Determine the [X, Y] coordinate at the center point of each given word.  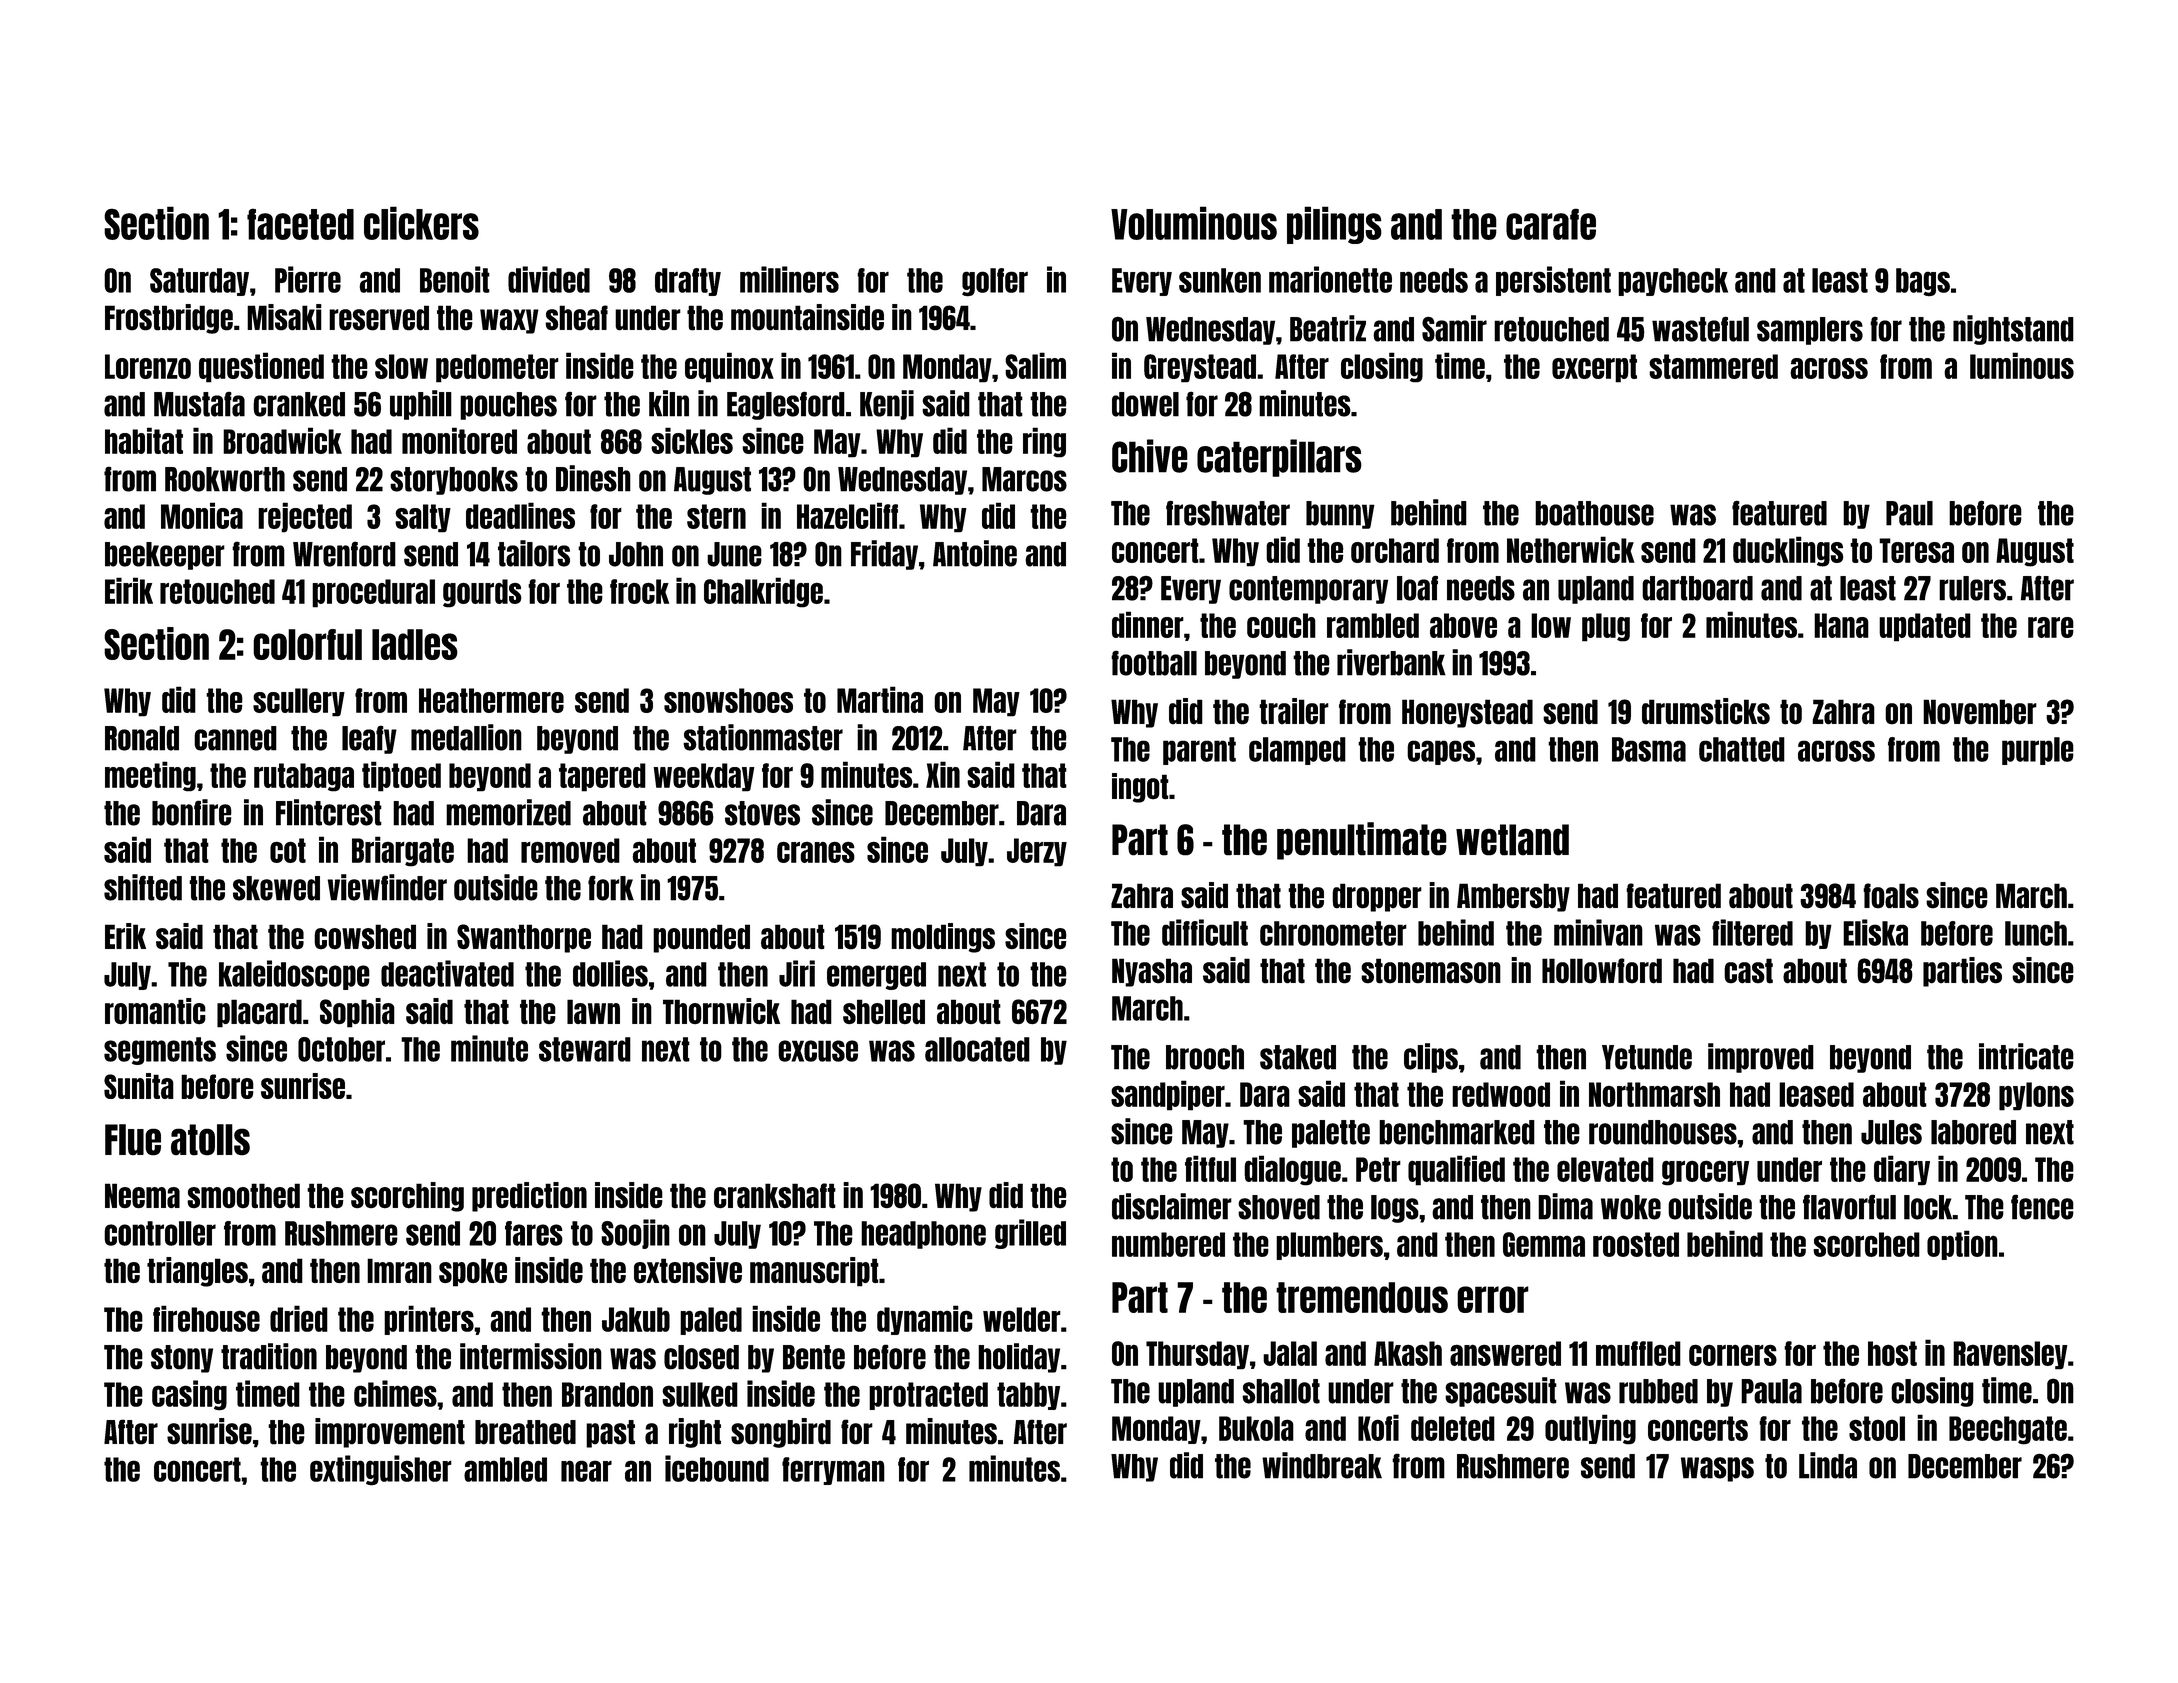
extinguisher [381, 1470]
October [341, 1049]
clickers [421, 223]
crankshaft [775, 1196]
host [1892, 1353]
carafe [1551, 224]
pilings [1334, 225]
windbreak [1322, 1465]
